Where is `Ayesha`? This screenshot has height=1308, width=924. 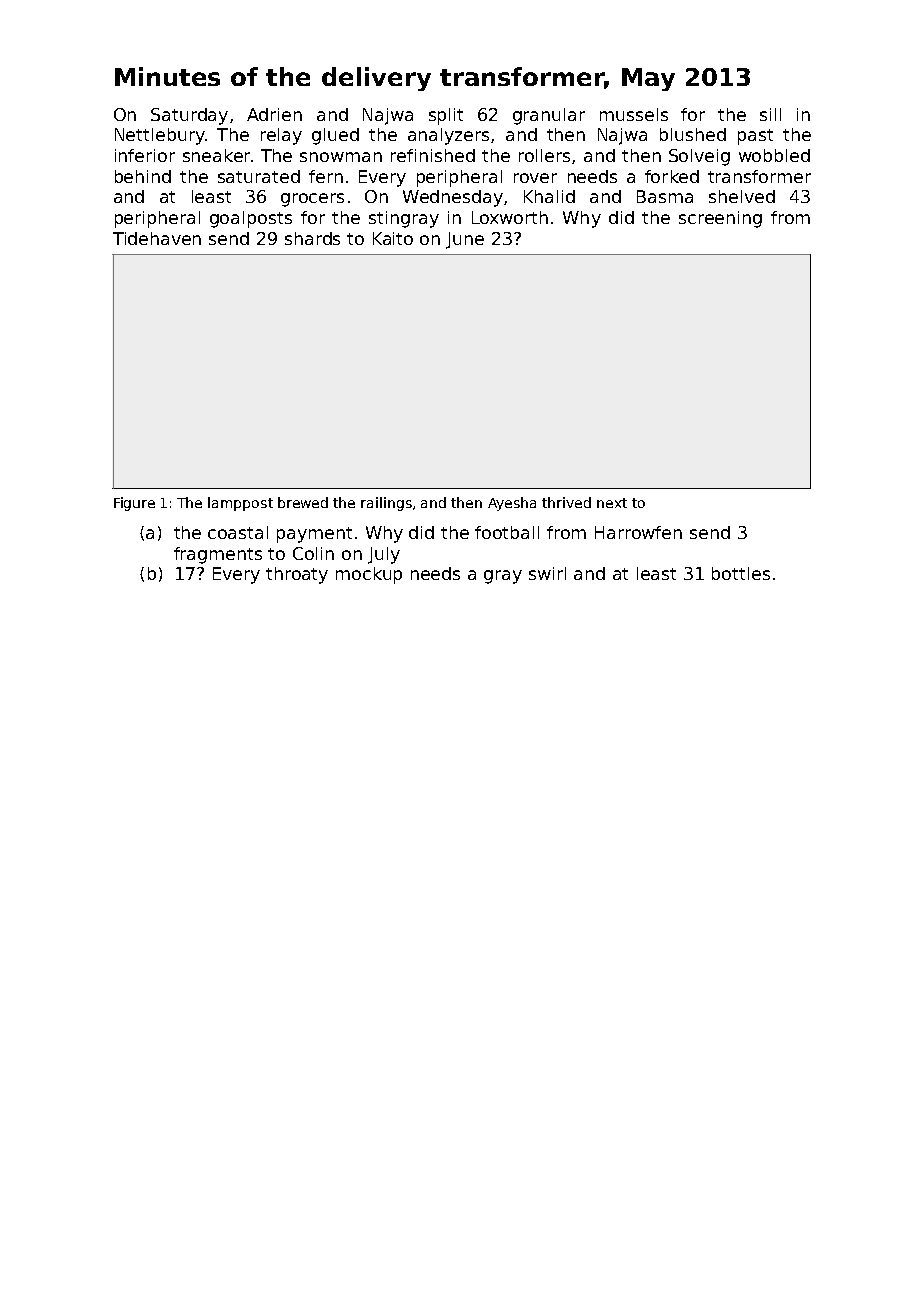 Ayesha is located at coordinates (512, 504).
